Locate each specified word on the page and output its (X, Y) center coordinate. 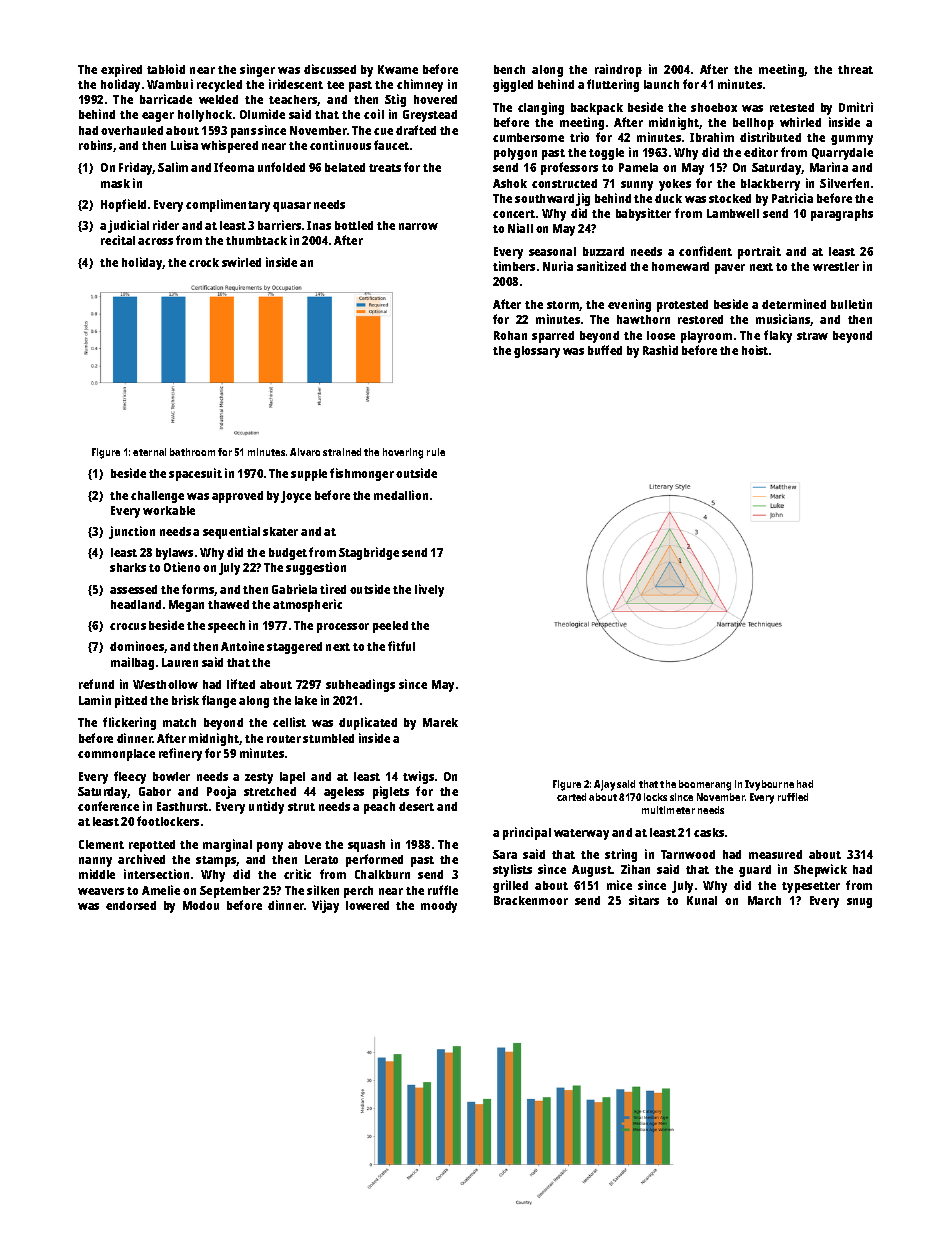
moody (439, 907)
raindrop (618, 70)
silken (323, 890)
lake (306, 700)
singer (257, 70)
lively (429, 590)
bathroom (192, 452)
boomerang (705, 785)
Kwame (398, 69)
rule (436, 452)
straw (812, 336)
